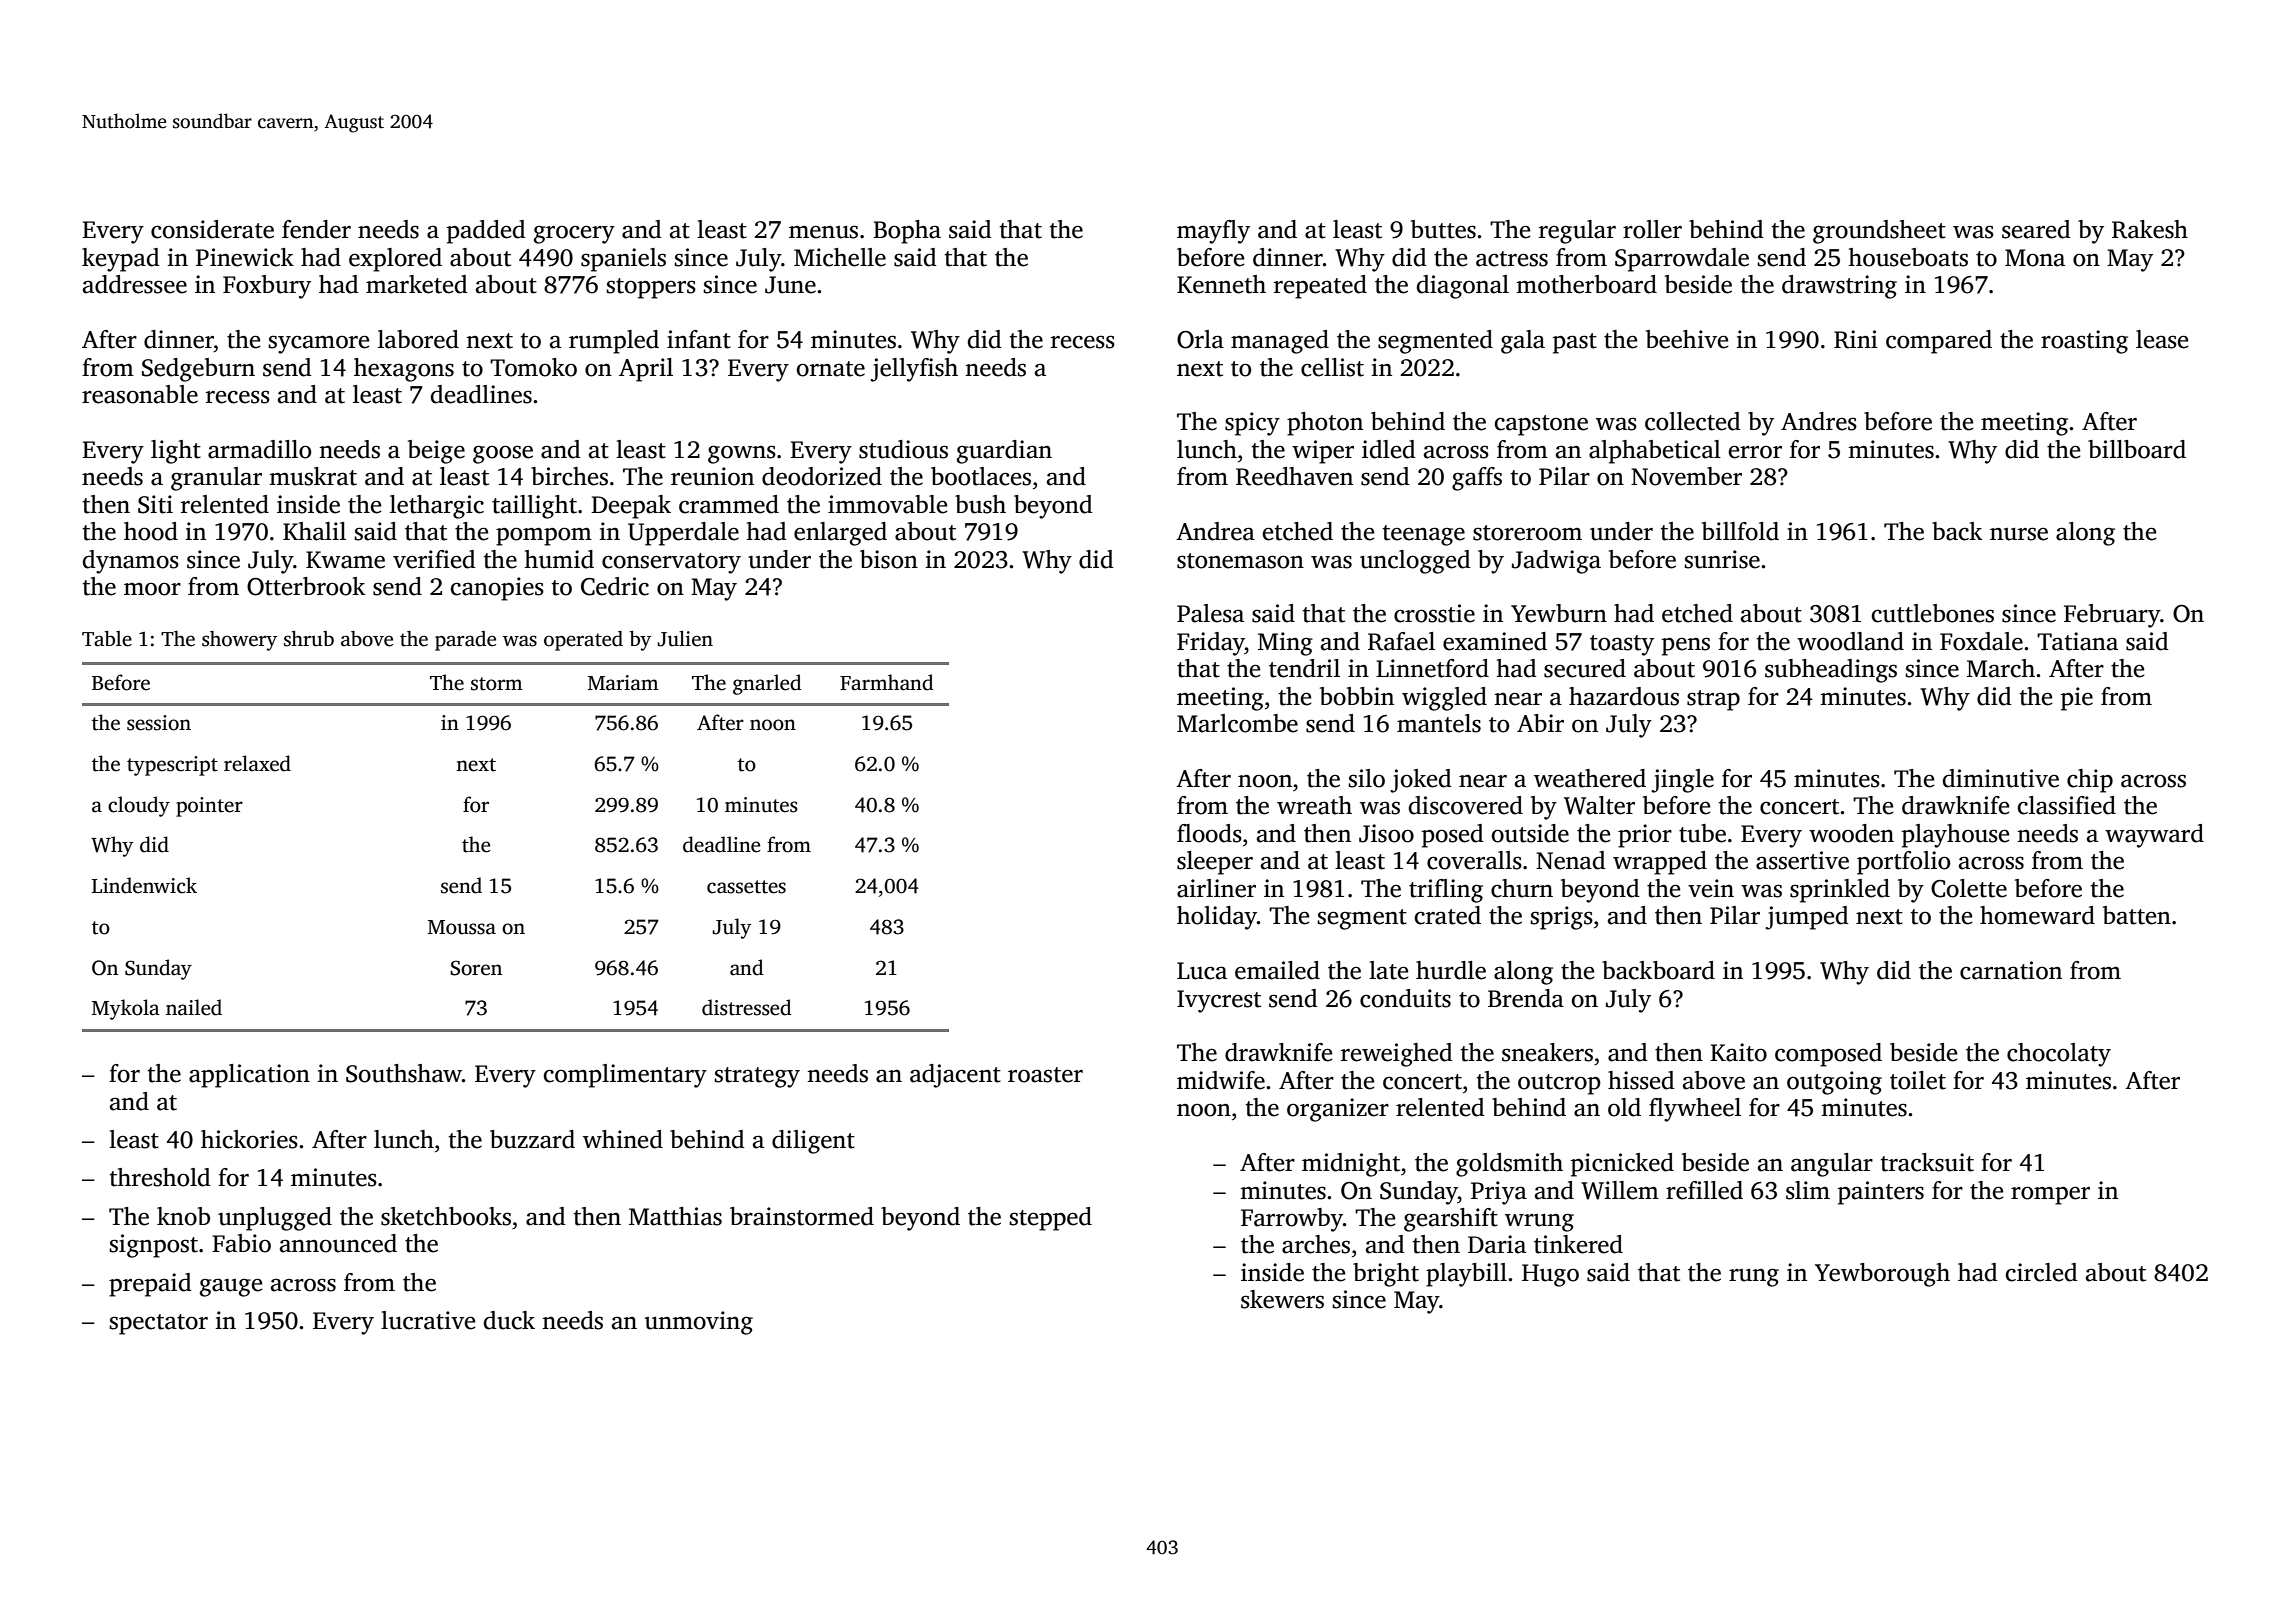 The height and width of the screenshot is (1620, 2292). Describe the element at coordinates (614, 342) in the screenshot. I see `rumpled` at that location.
